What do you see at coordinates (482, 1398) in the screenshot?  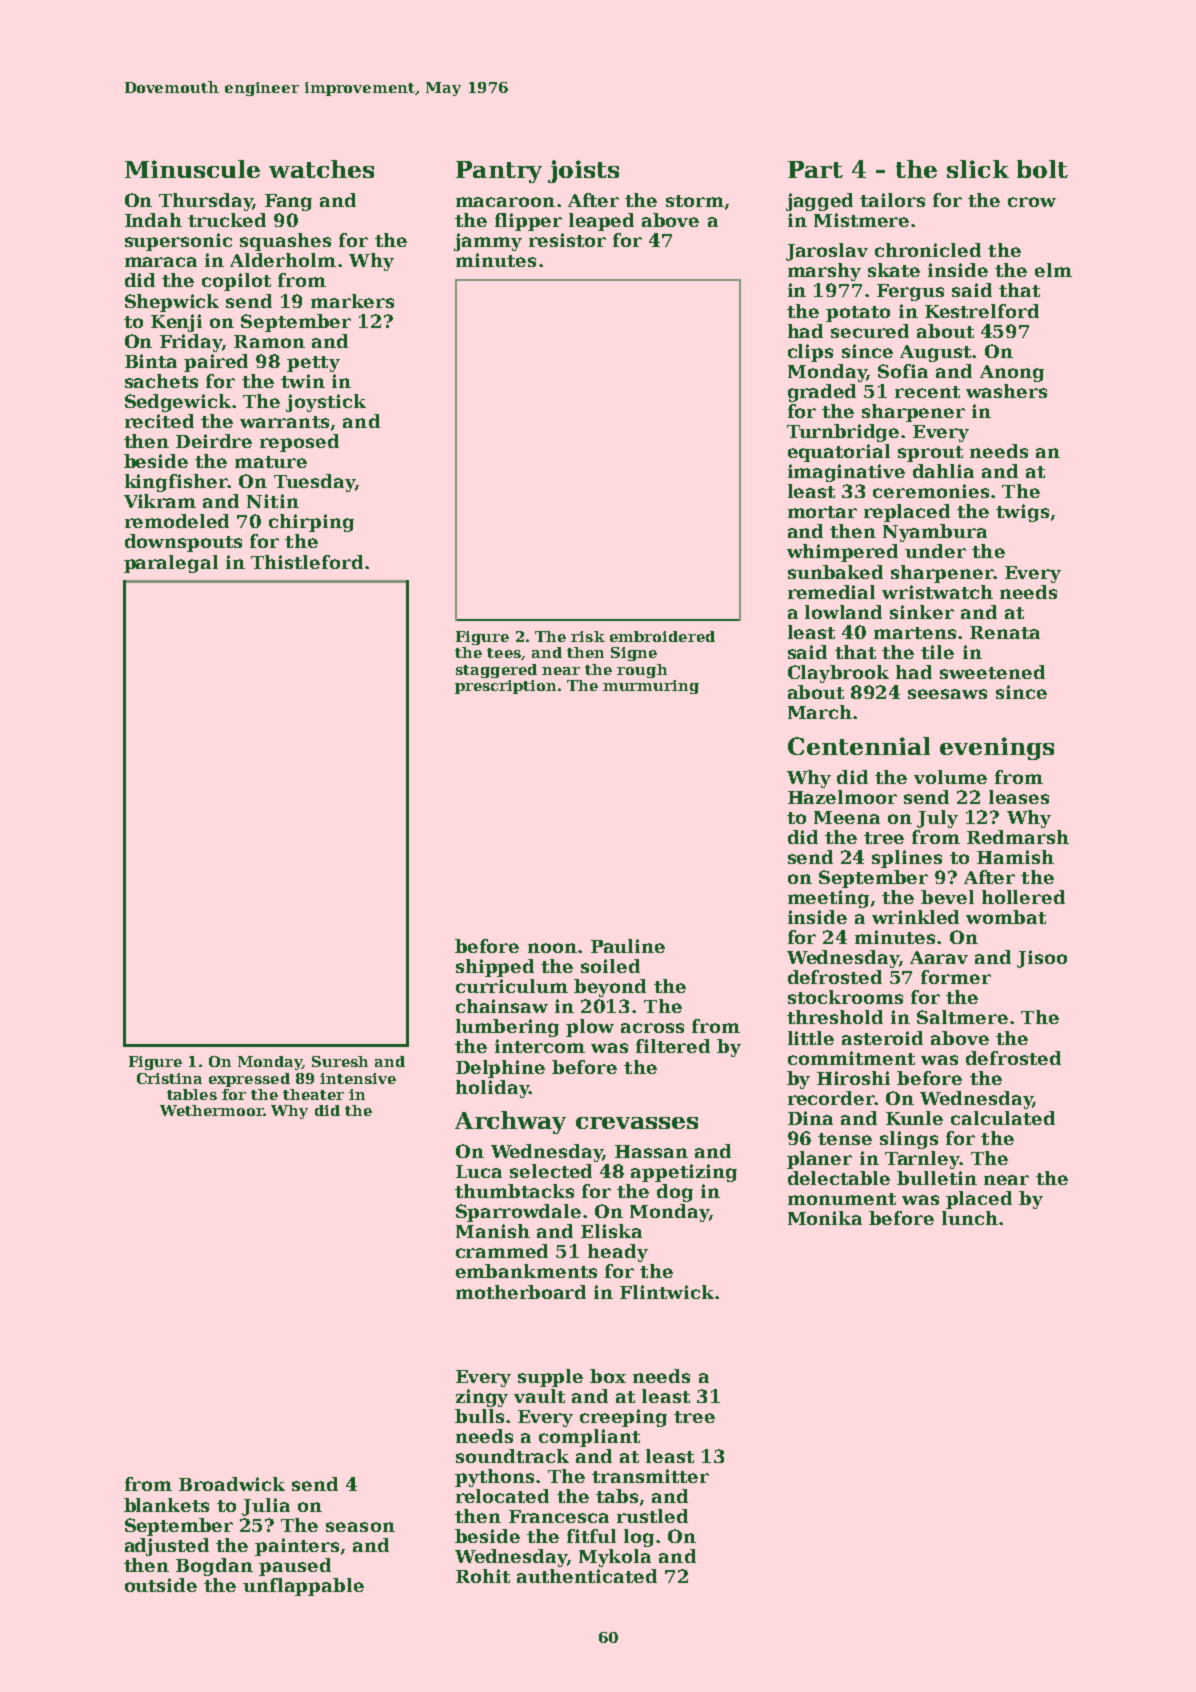 I see `zingy` at bounding box center [482, 1398].
